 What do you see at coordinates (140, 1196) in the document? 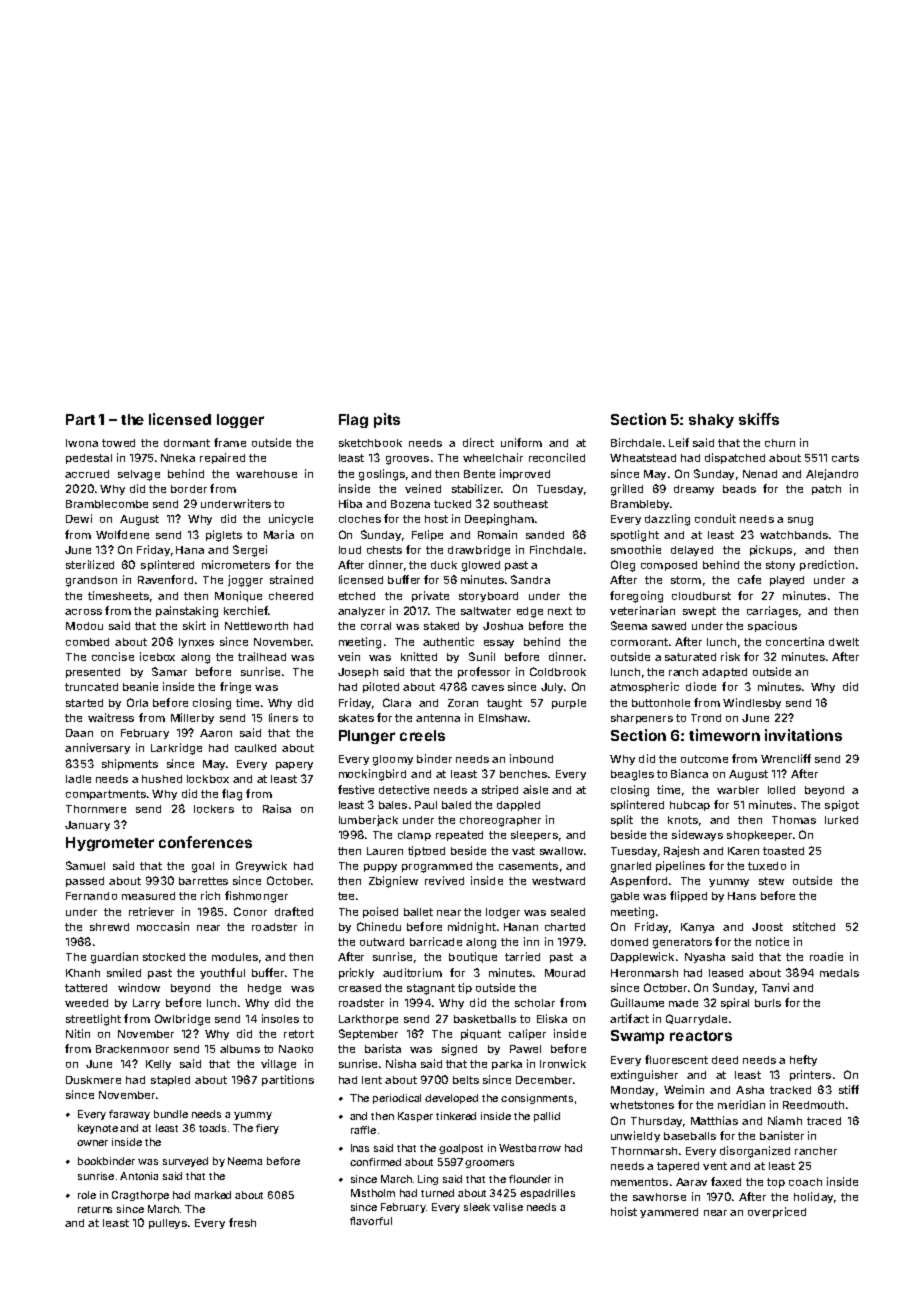
I see `Cragthorpe` at bounding box center [140, 1196].
